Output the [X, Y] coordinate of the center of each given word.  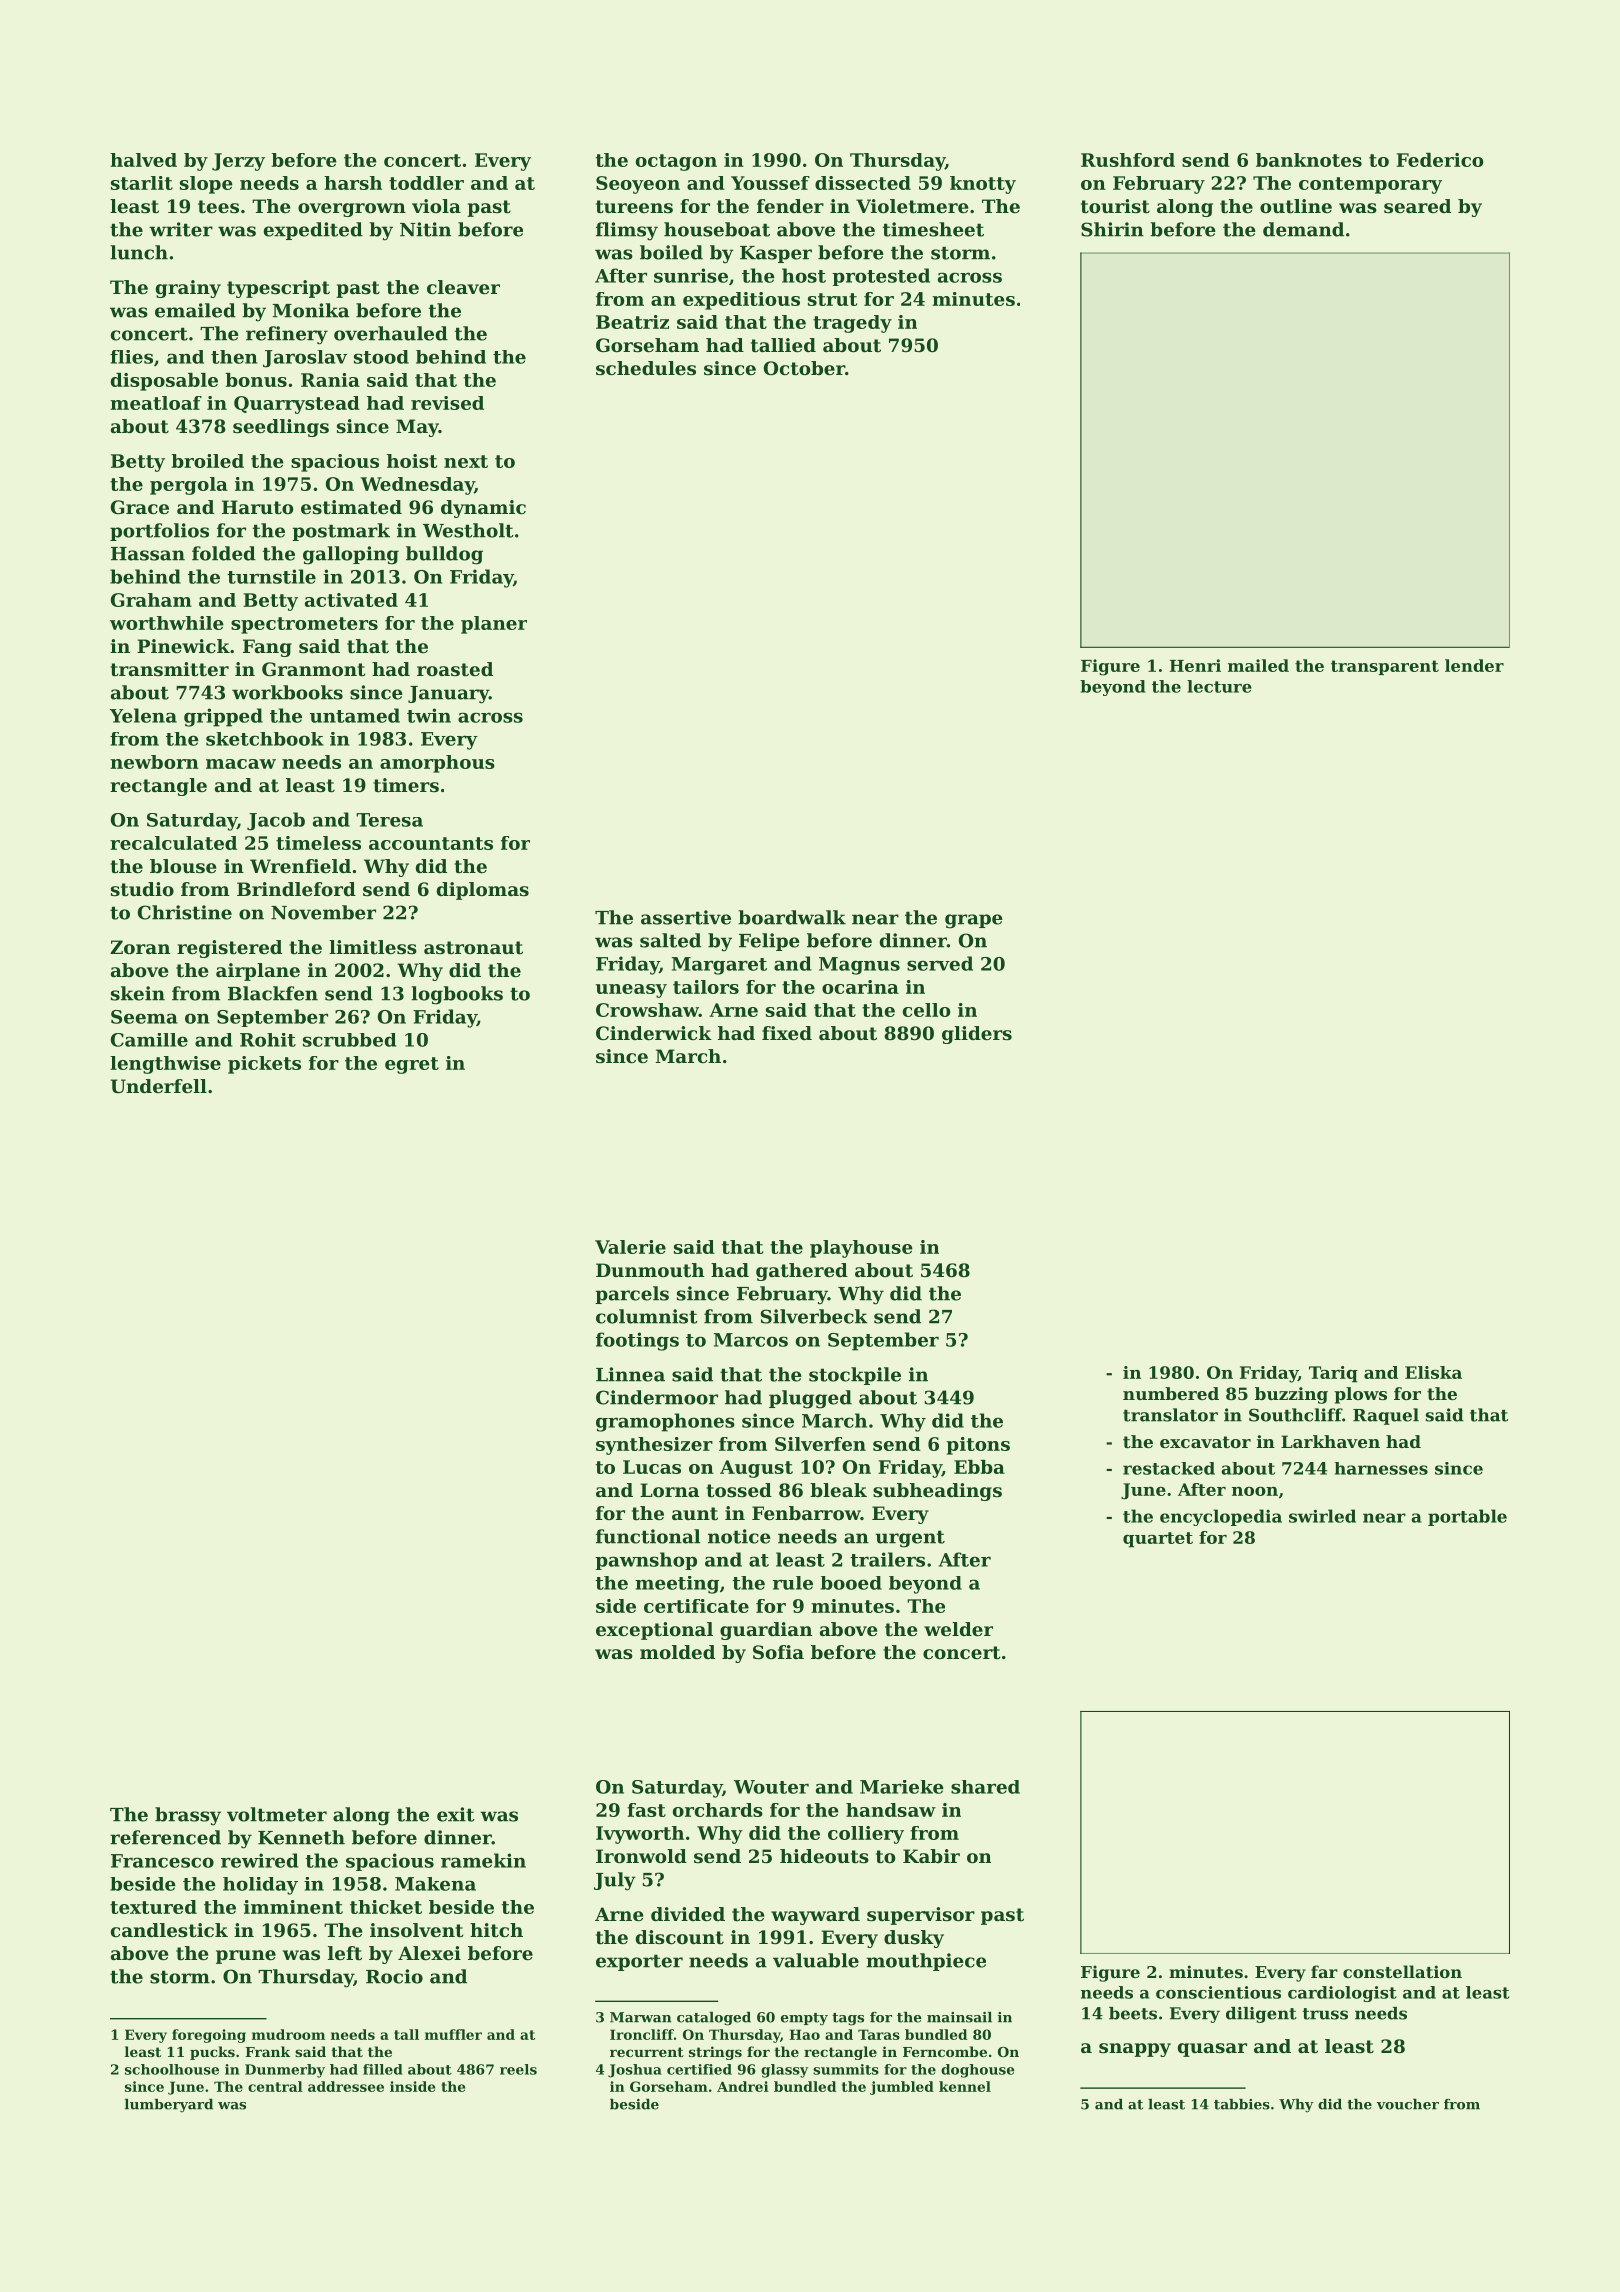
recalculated [173, 843]
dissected [863, 183]
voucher [1408, 2104]
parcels [632, 1295]
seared [1417, 206]
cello [926, 1010]
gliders [977, 1035]
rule [793, 1583]
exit [456, 1814]
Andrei [743, 2086]
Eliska [1433, 1372]
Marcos [751, 1340]
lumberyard [169, 2105]
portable [1467, 1517]
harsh [353, 183]
